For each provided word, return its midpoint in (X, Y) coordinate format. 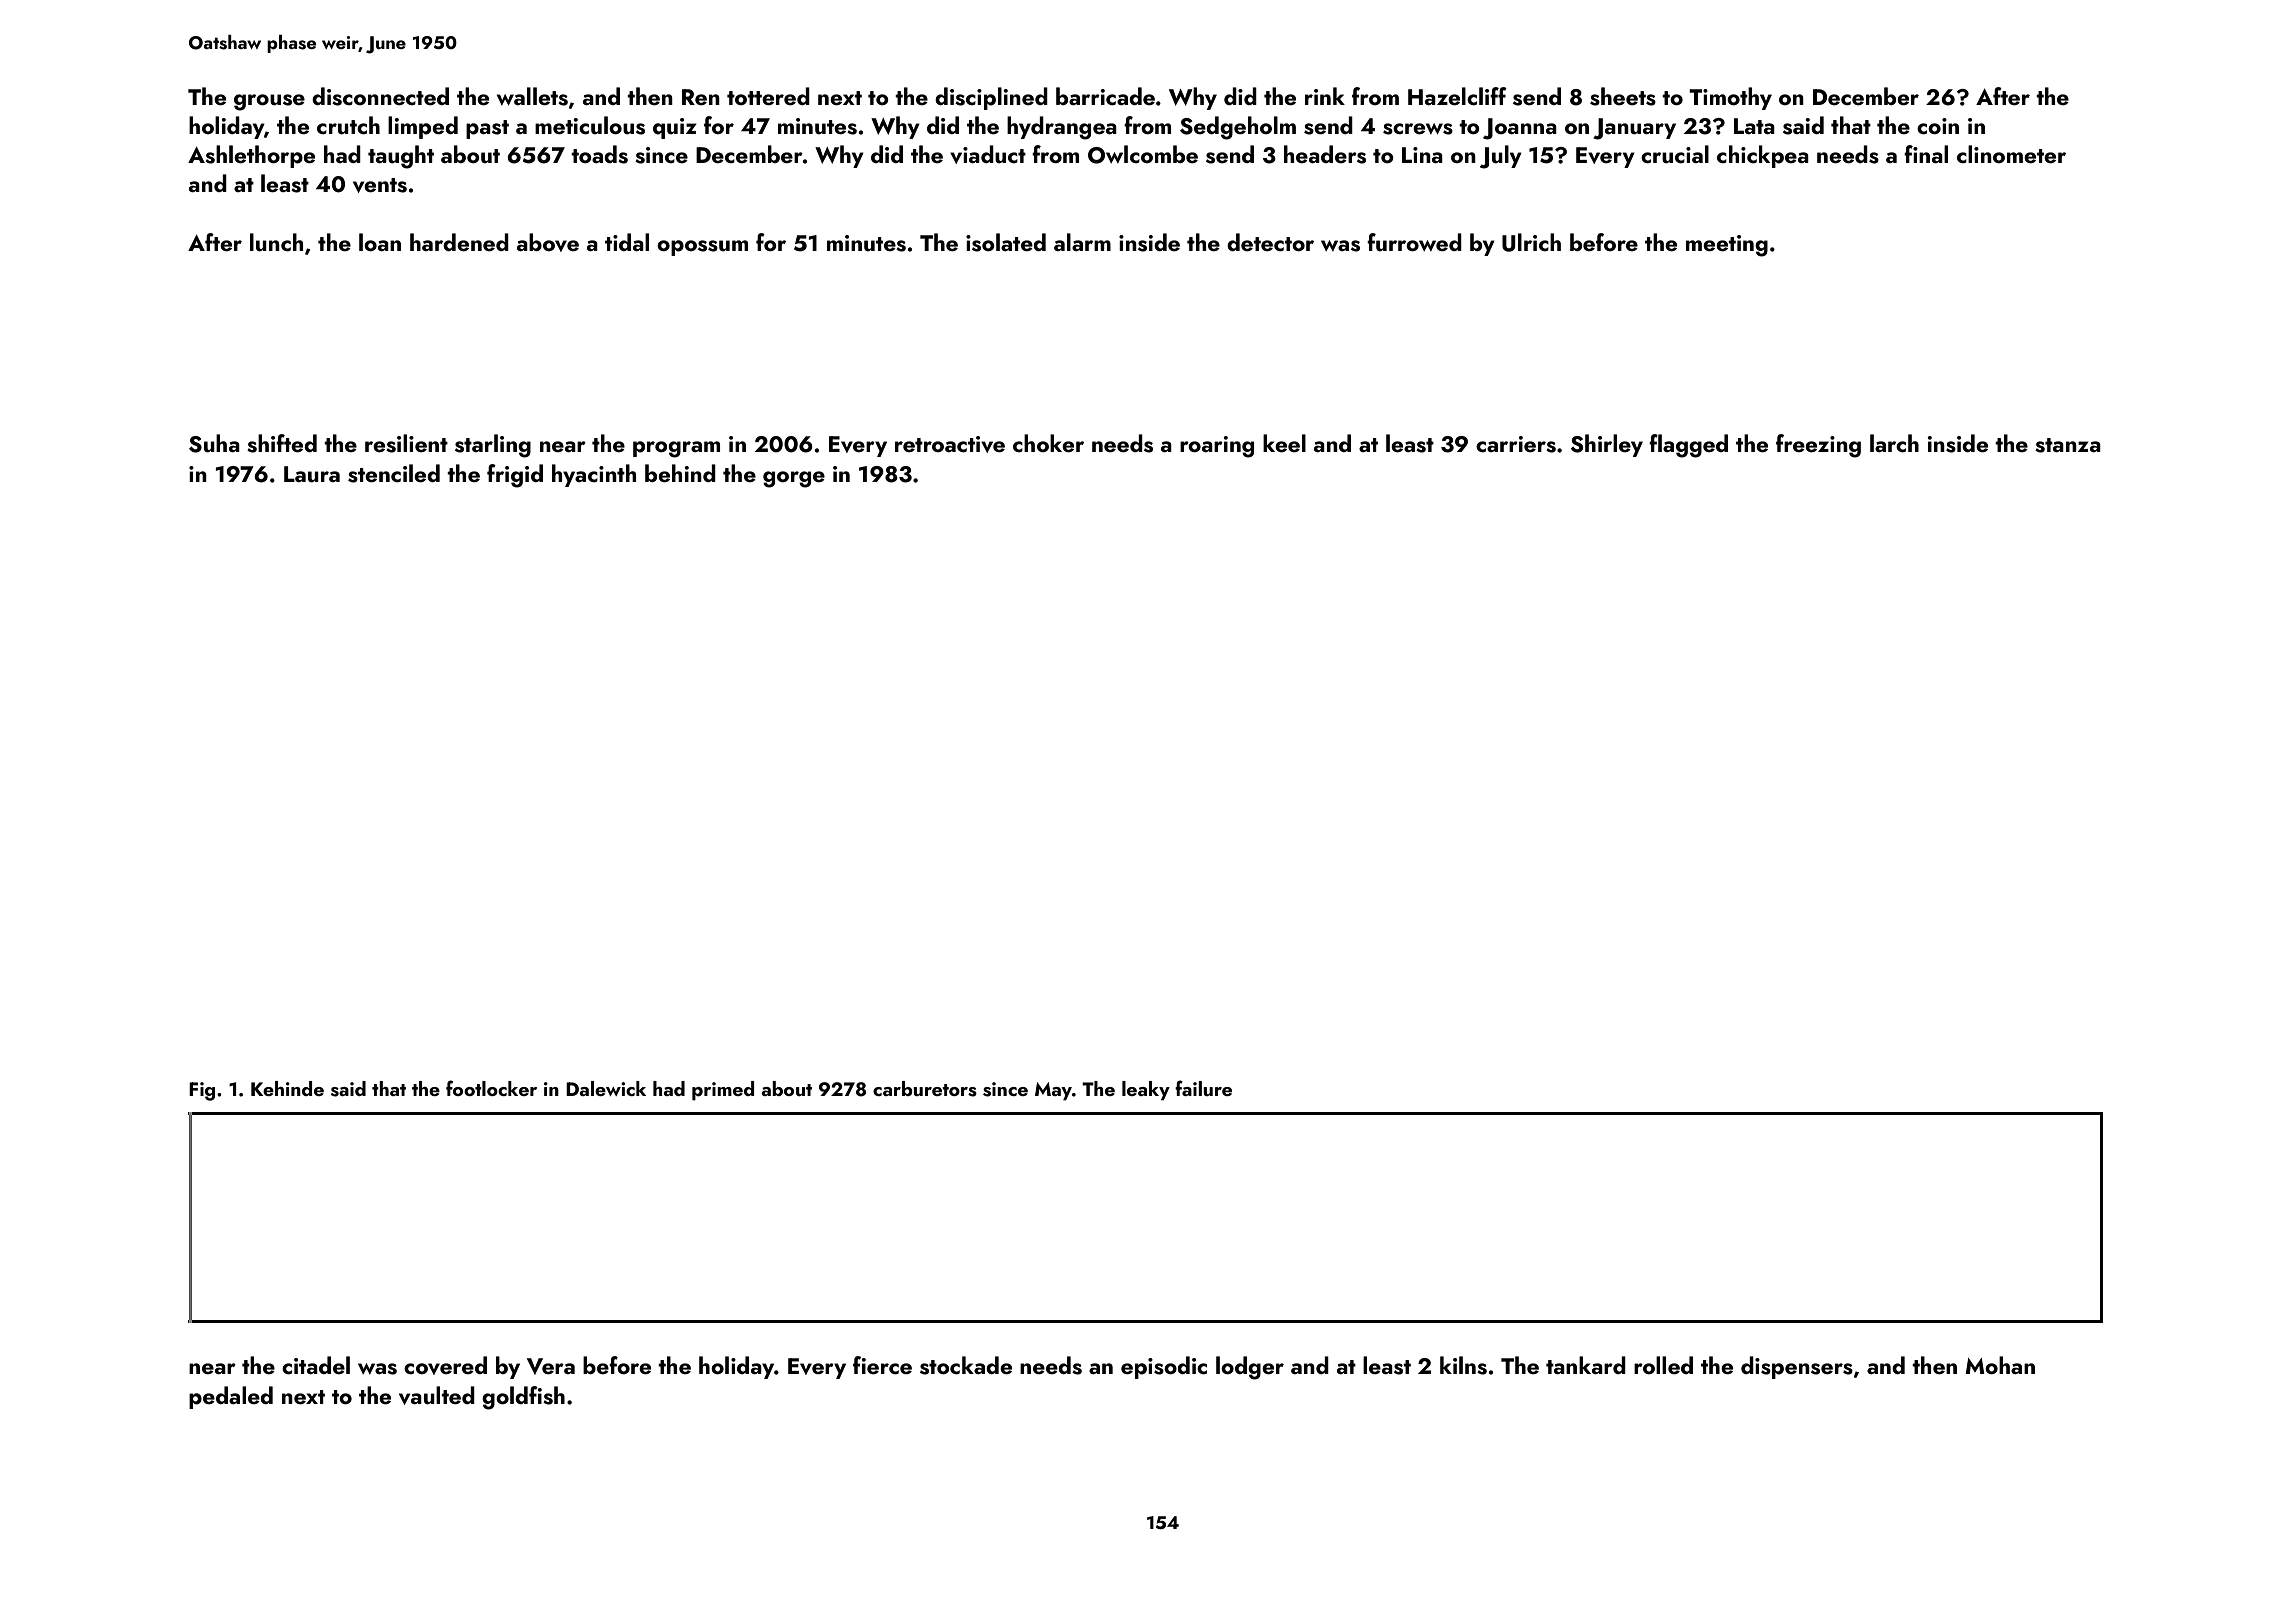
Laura (312, 474)
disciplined (991, 98)
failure (1203, 1088)
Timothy (1730, 98)
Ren (701, 97)
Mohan (2000, 1365)
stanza (2068, 445)
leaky (1146, 1091)
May (1053, 1091)
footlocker (491, 1088)
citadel (316, 1365)
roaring (1217, 447)
